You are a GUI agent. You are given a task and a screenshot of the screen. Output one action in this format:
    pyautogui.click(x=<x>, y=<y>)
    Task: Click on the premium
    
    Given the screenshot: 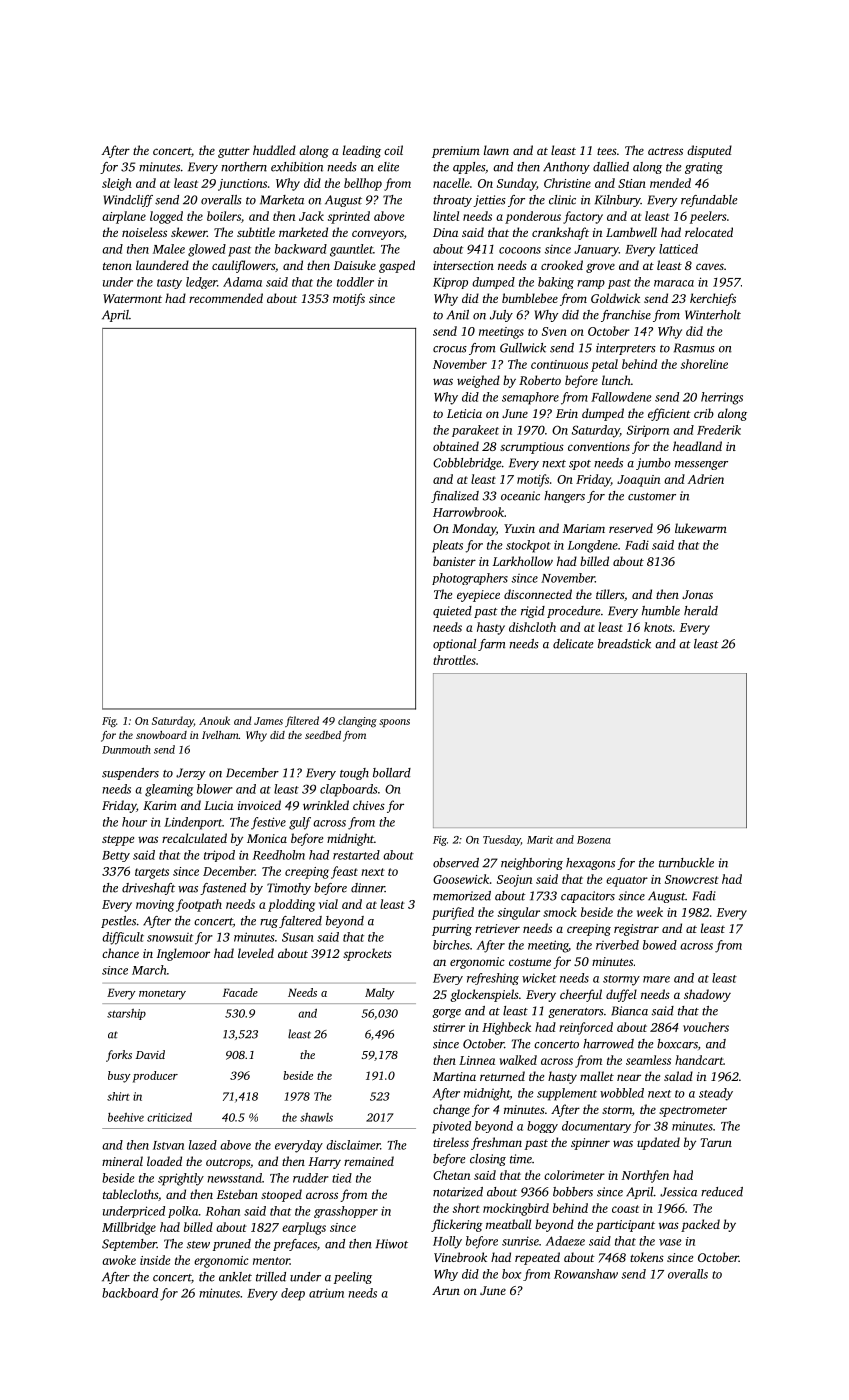 What is the action you would take?
    pyautogui.click(x=456, y=152)
